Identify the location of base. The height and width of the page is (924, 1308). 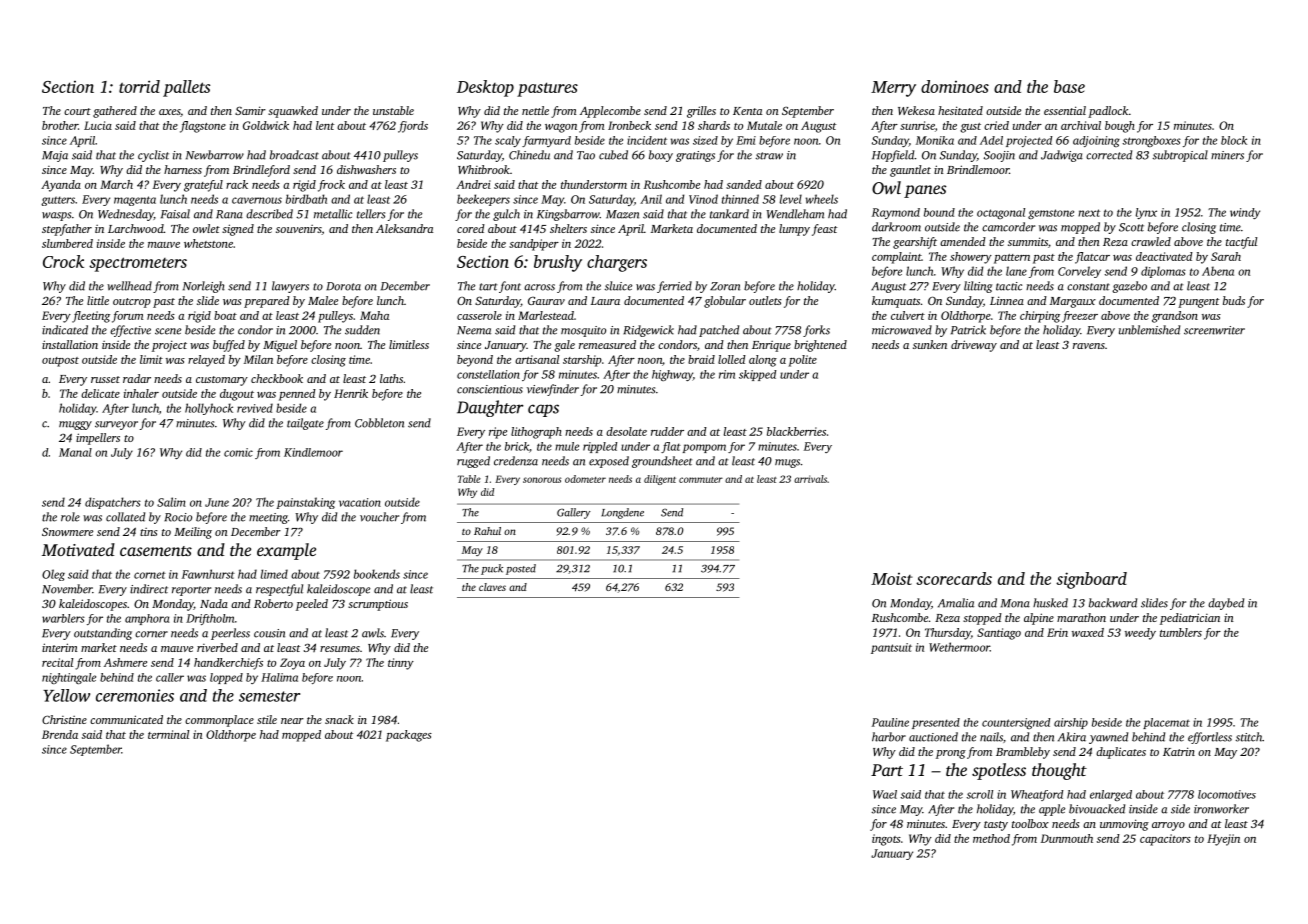
(1069, 86).
